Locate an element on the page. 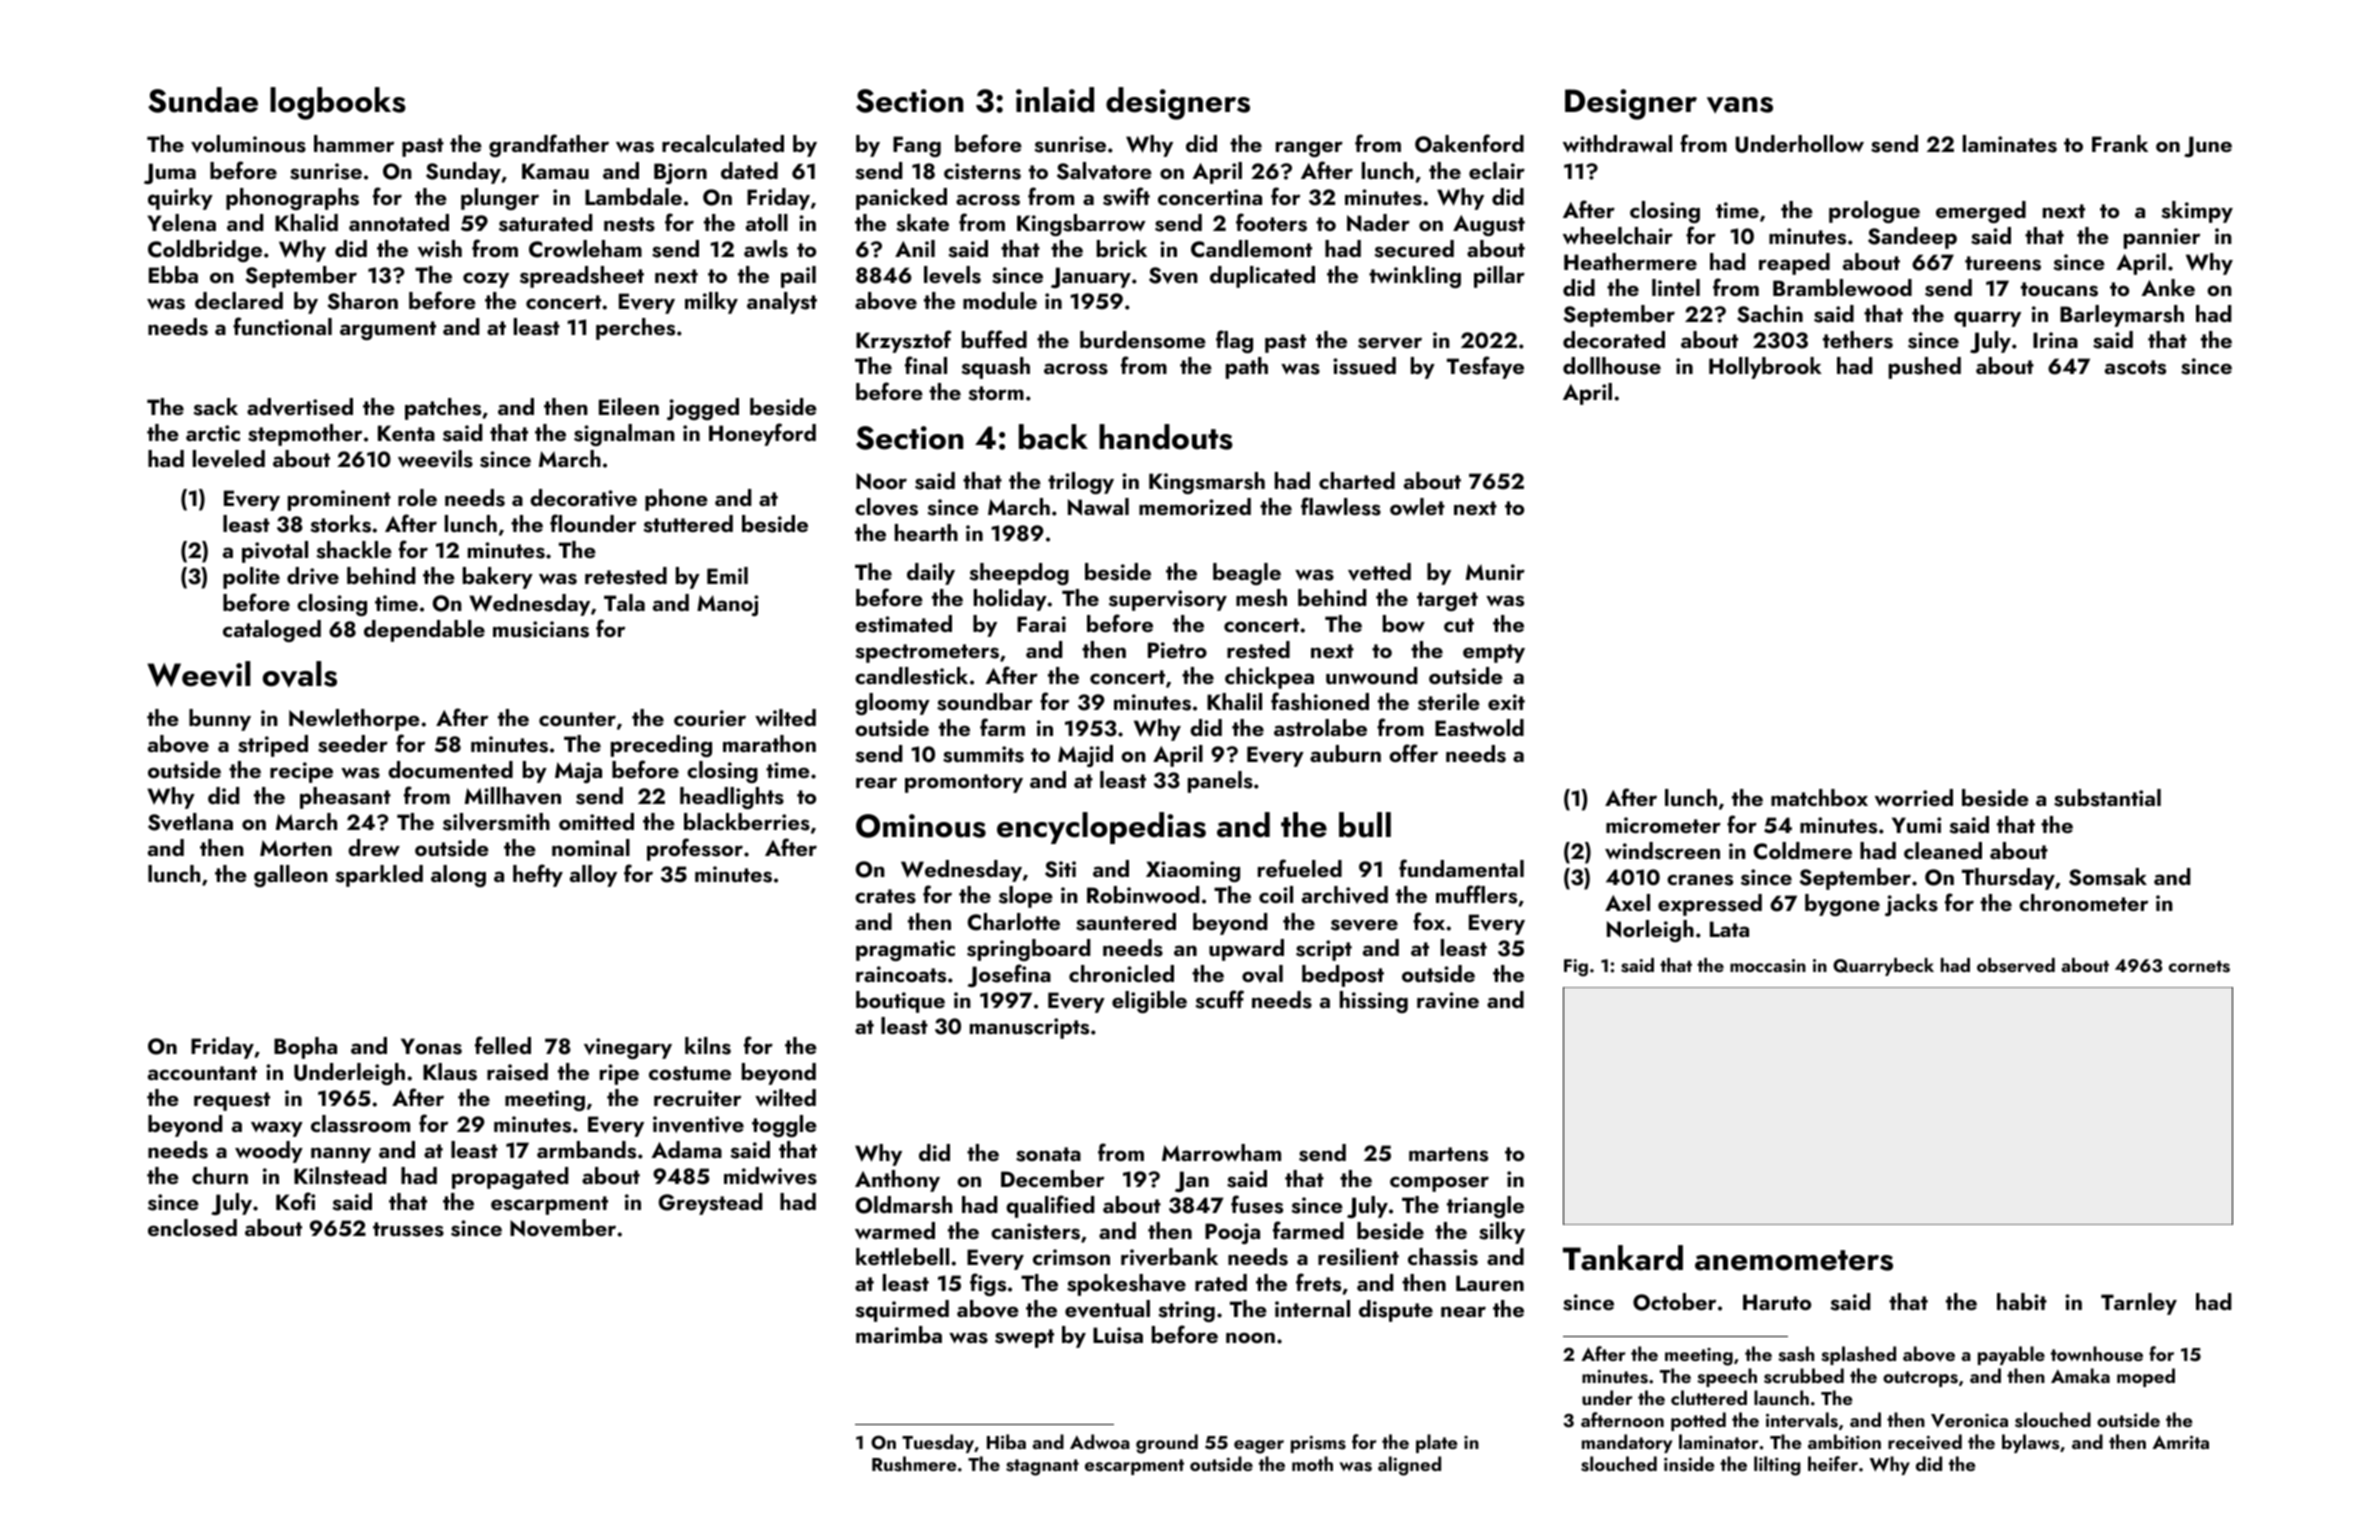 This image has width=2380, height=1540. pushed is located at coordinates (1925, 368).
